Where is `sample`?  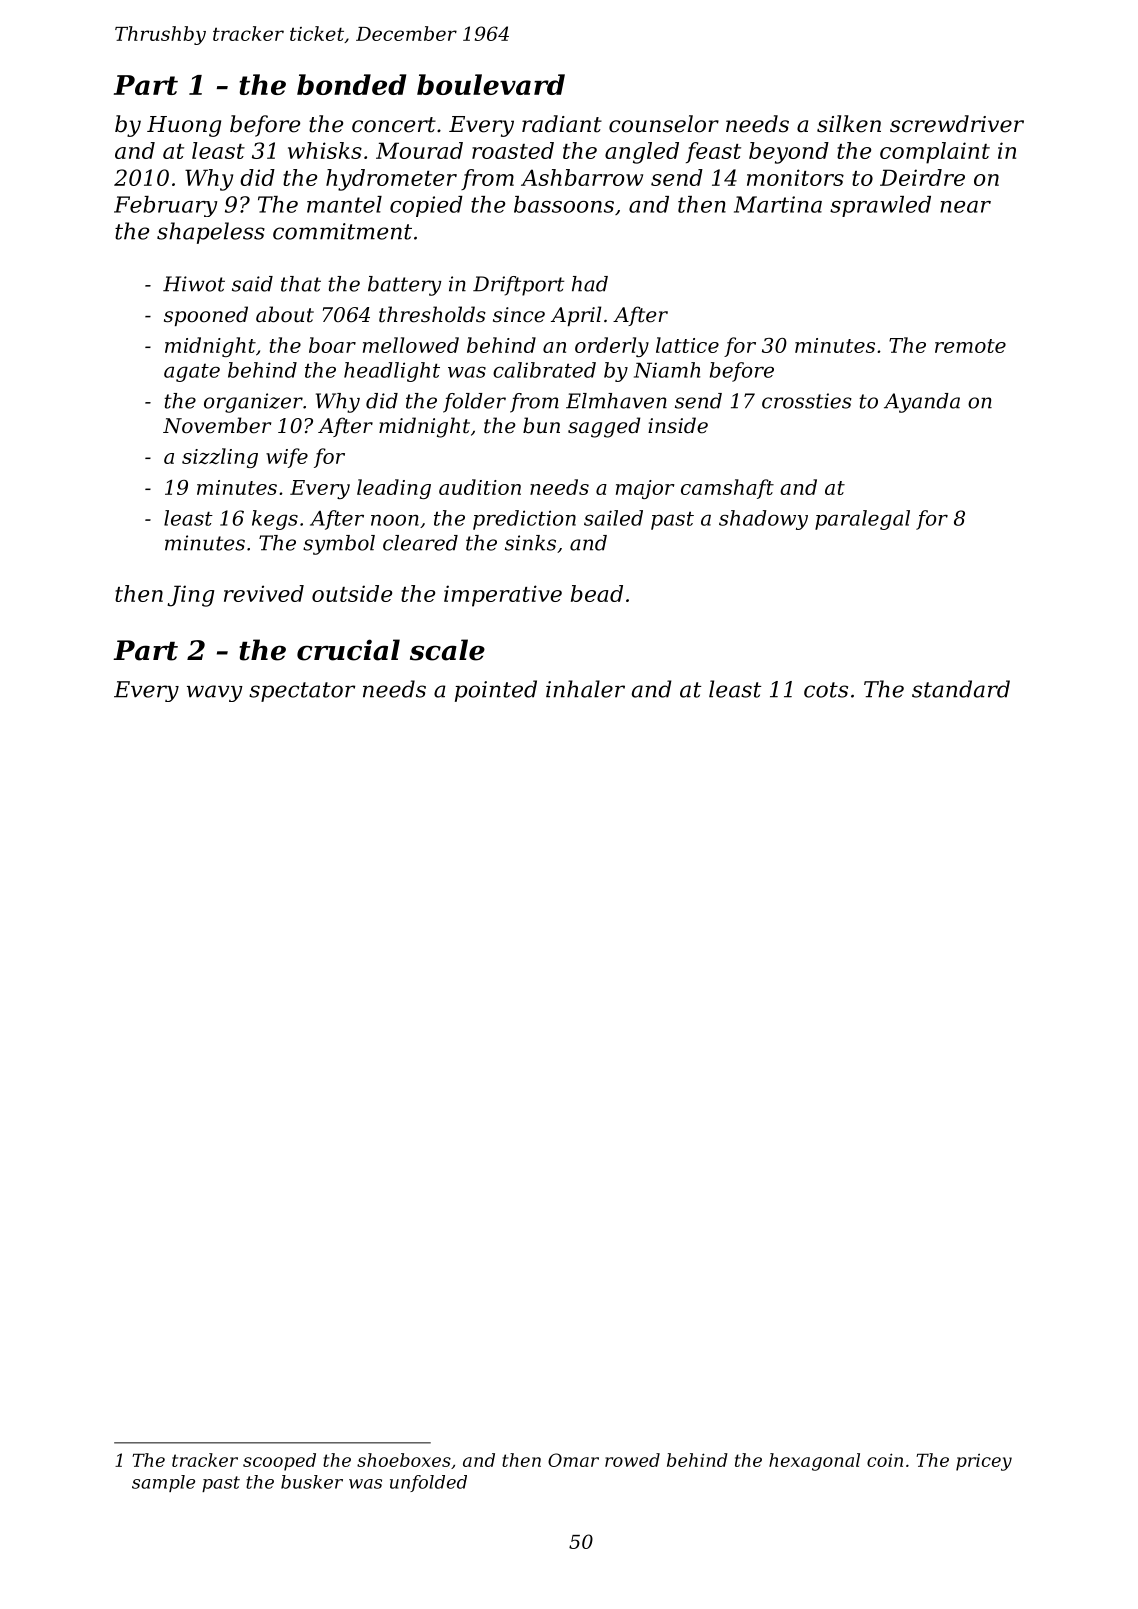 sample is located at coordinates (163, 1483).
